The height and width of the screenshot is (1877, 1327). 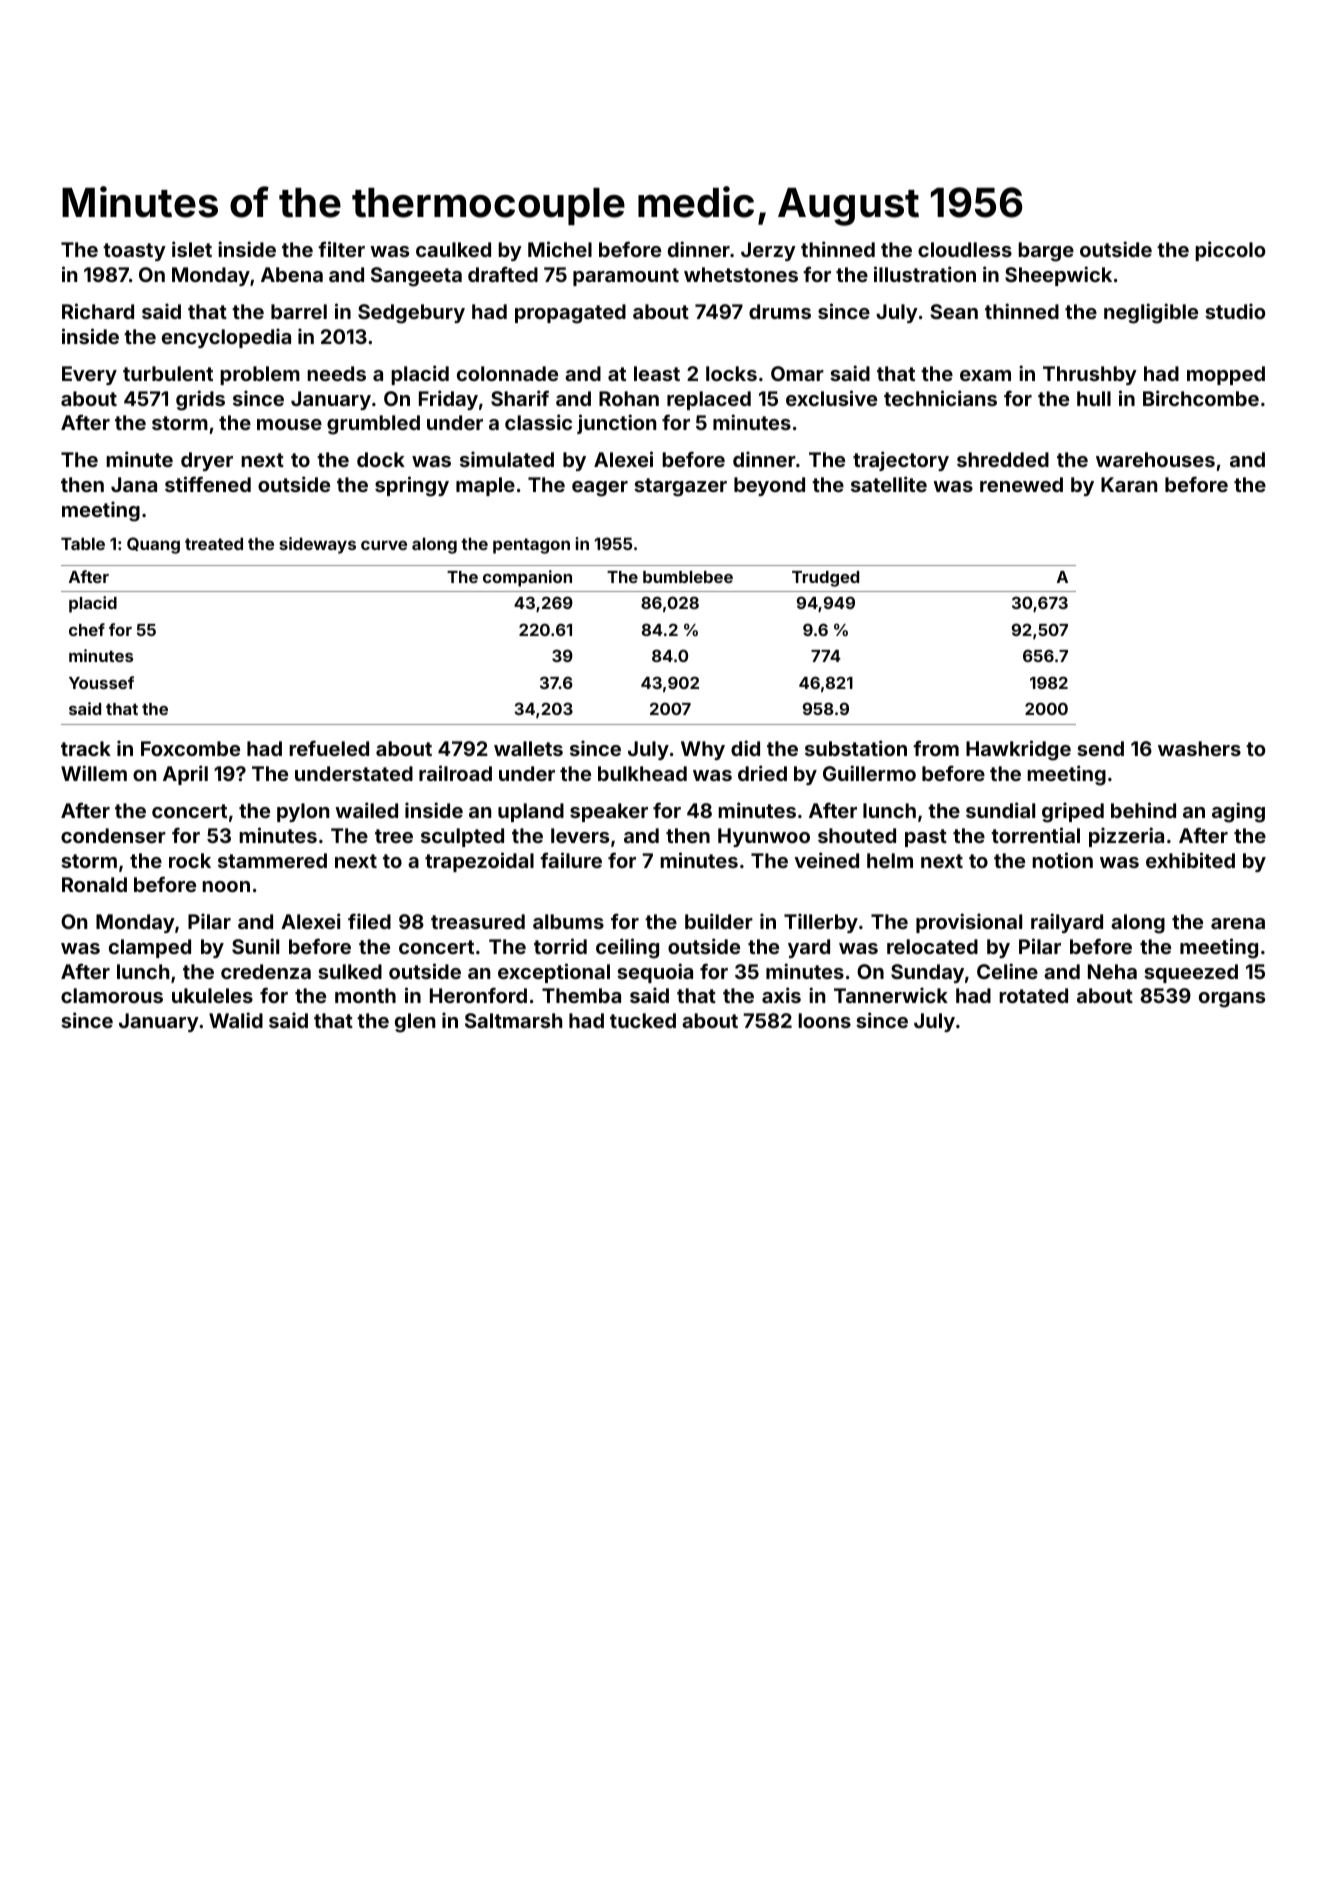 What do you see at coordinates (688, 577) in the screenshot?
I see `bumblebee` at bounding box center [688, 577].
